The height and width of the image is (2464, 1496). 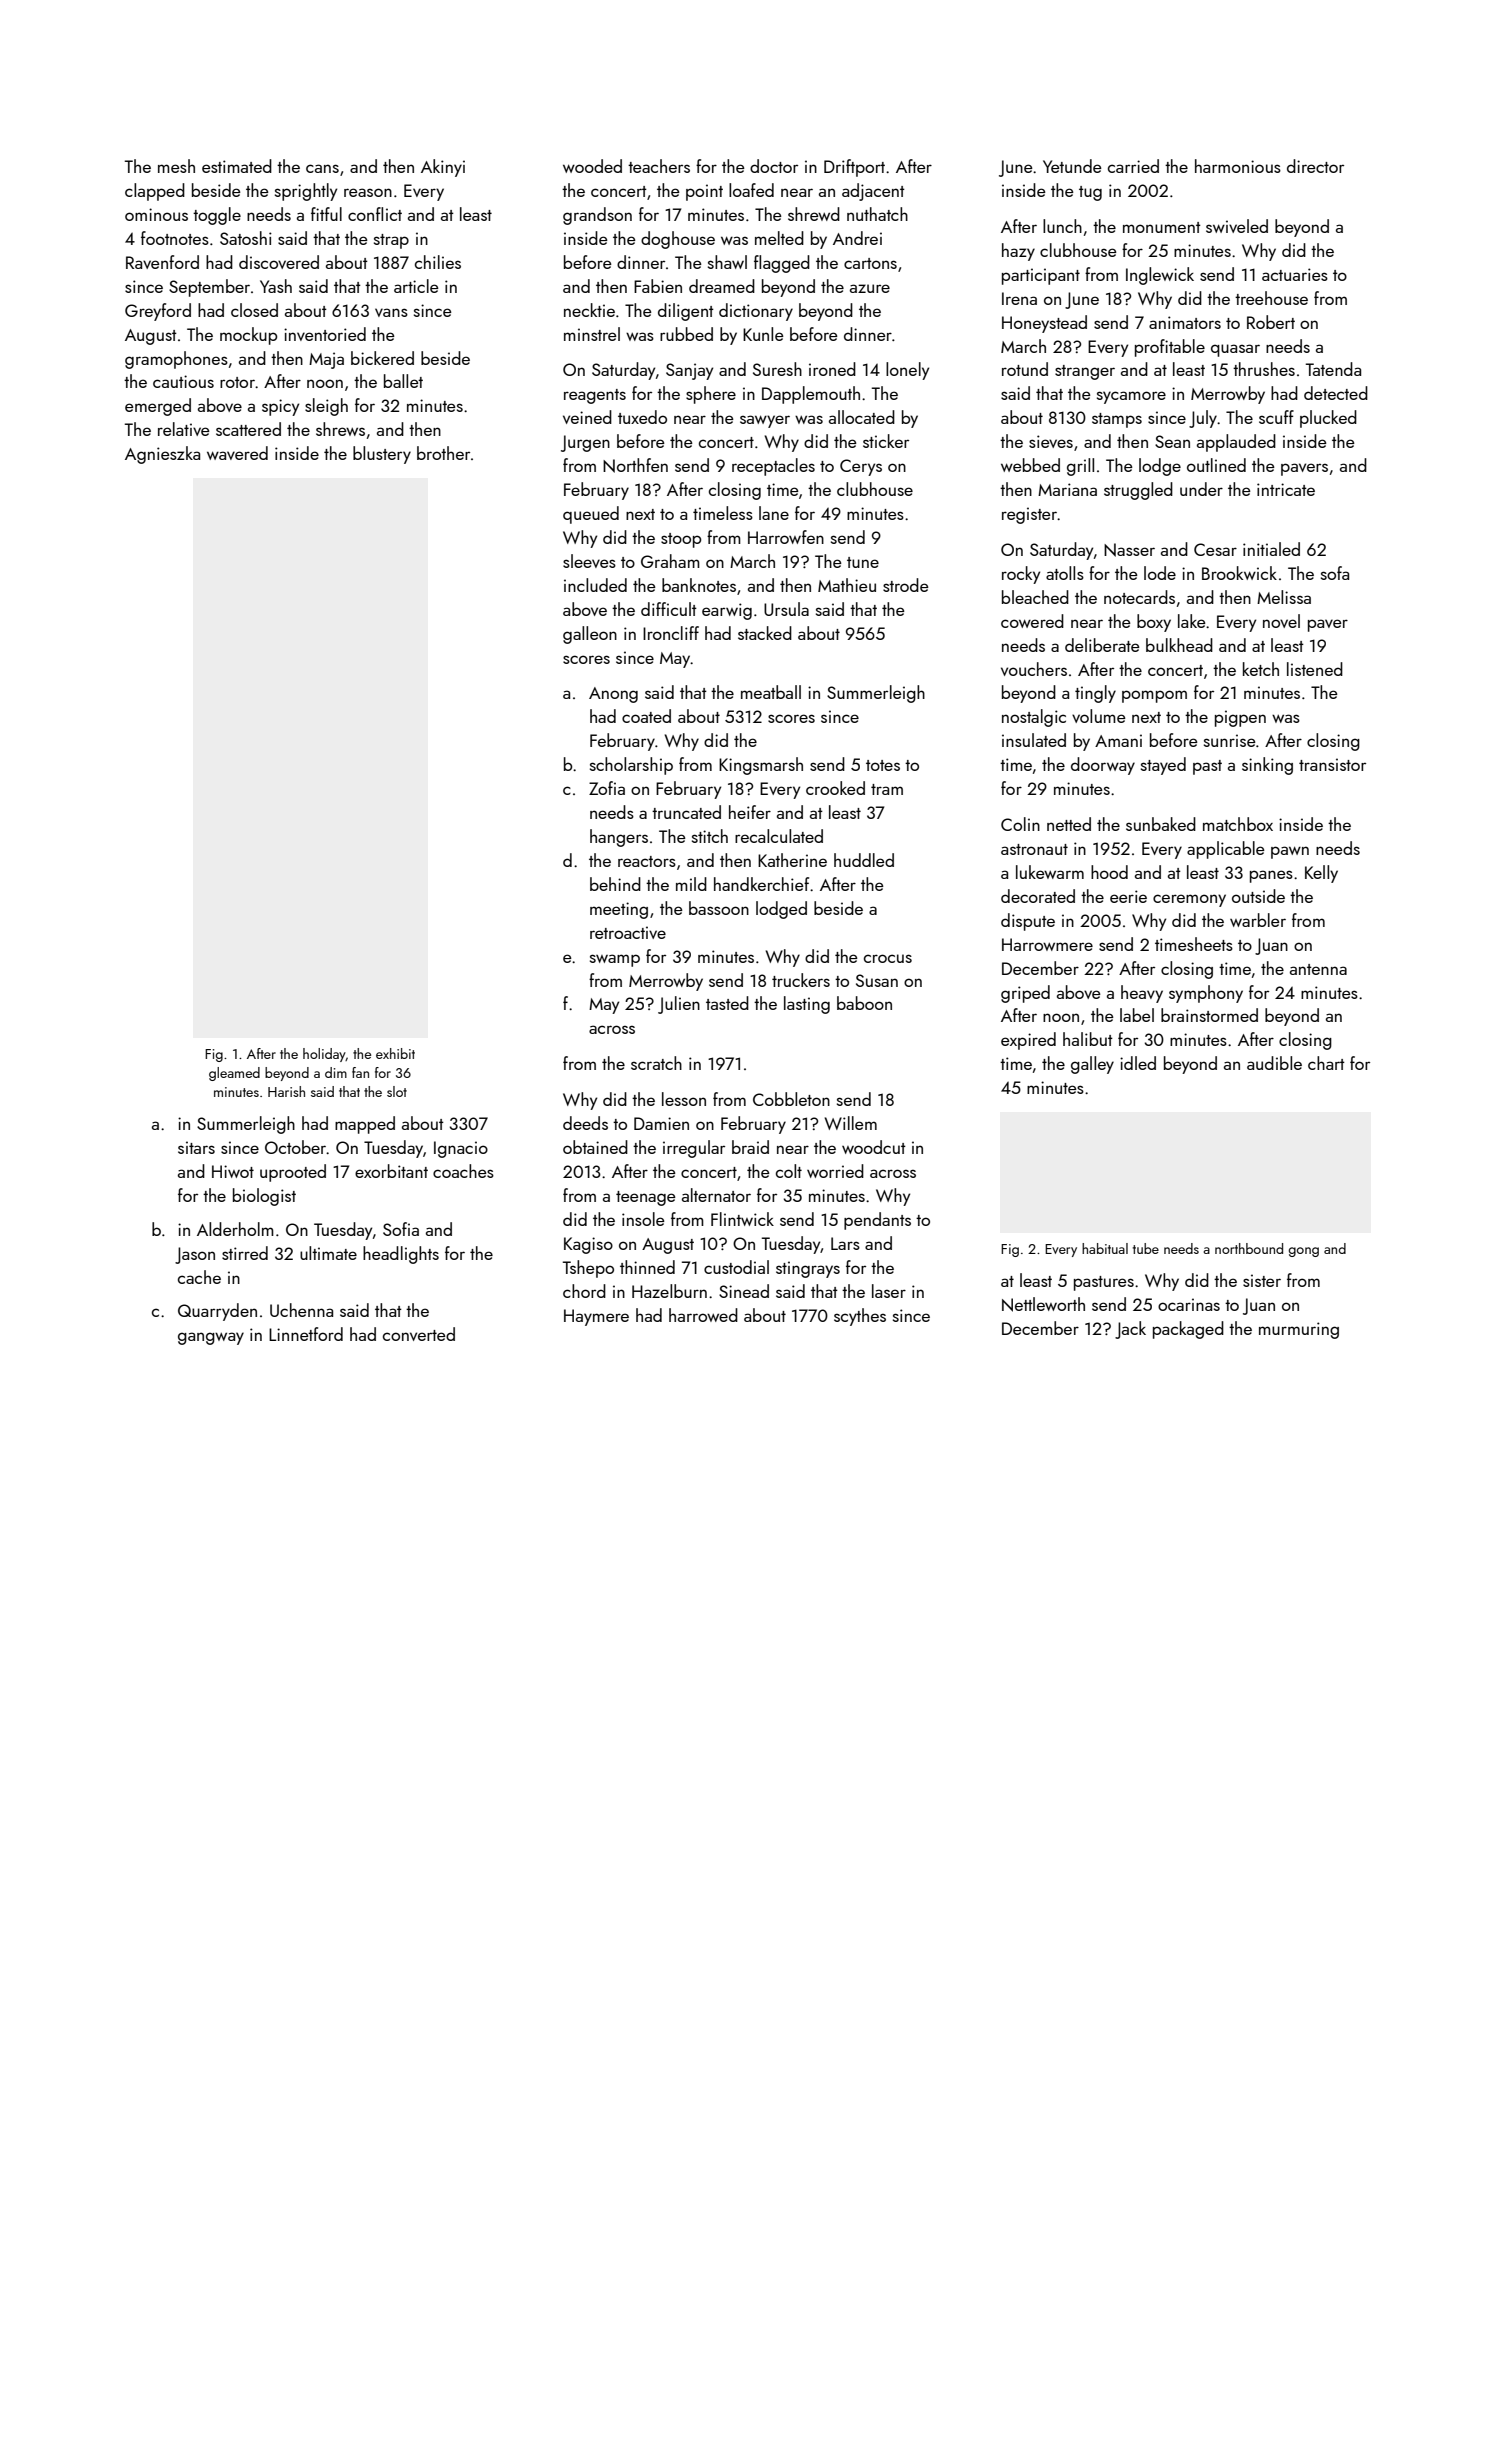 I want to click on vouchers, so click(x=1034, y=669).
